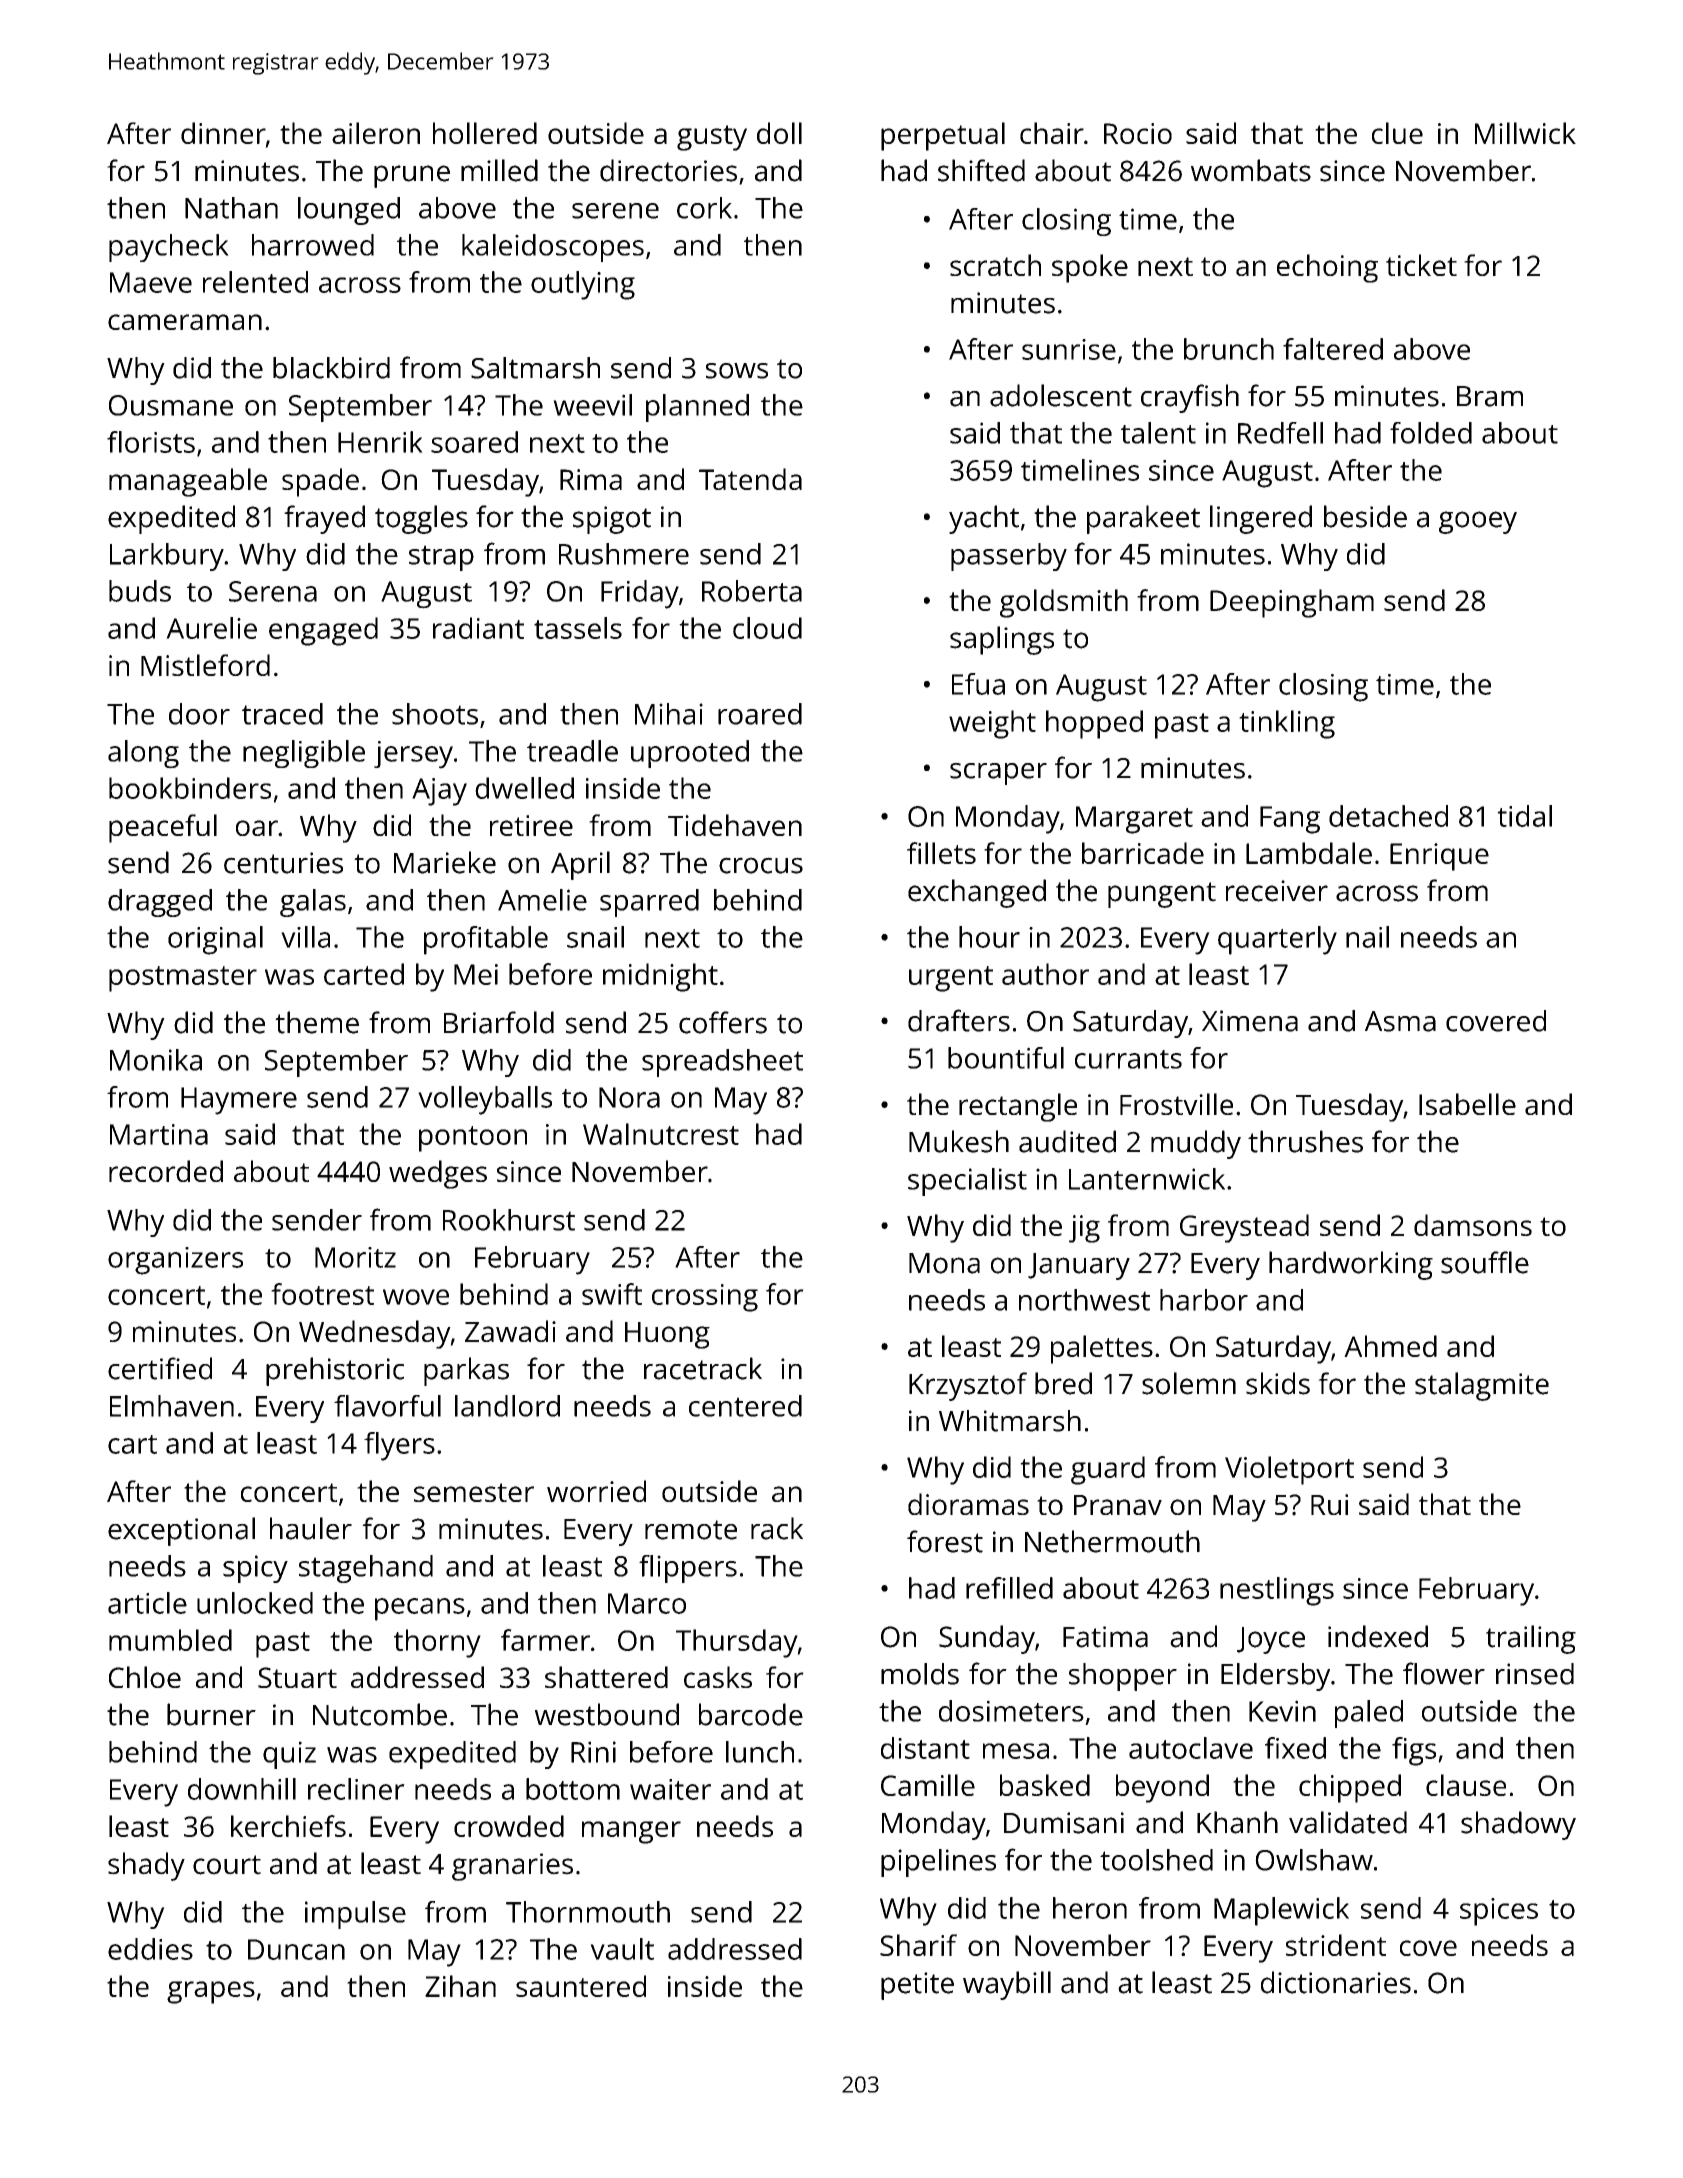 The width and height of the screenshot is (1683, 2178). What do you see at coordinates (211, 1992) in the screenshot?
I see `grapes` at bounding box center [211, 1992].
